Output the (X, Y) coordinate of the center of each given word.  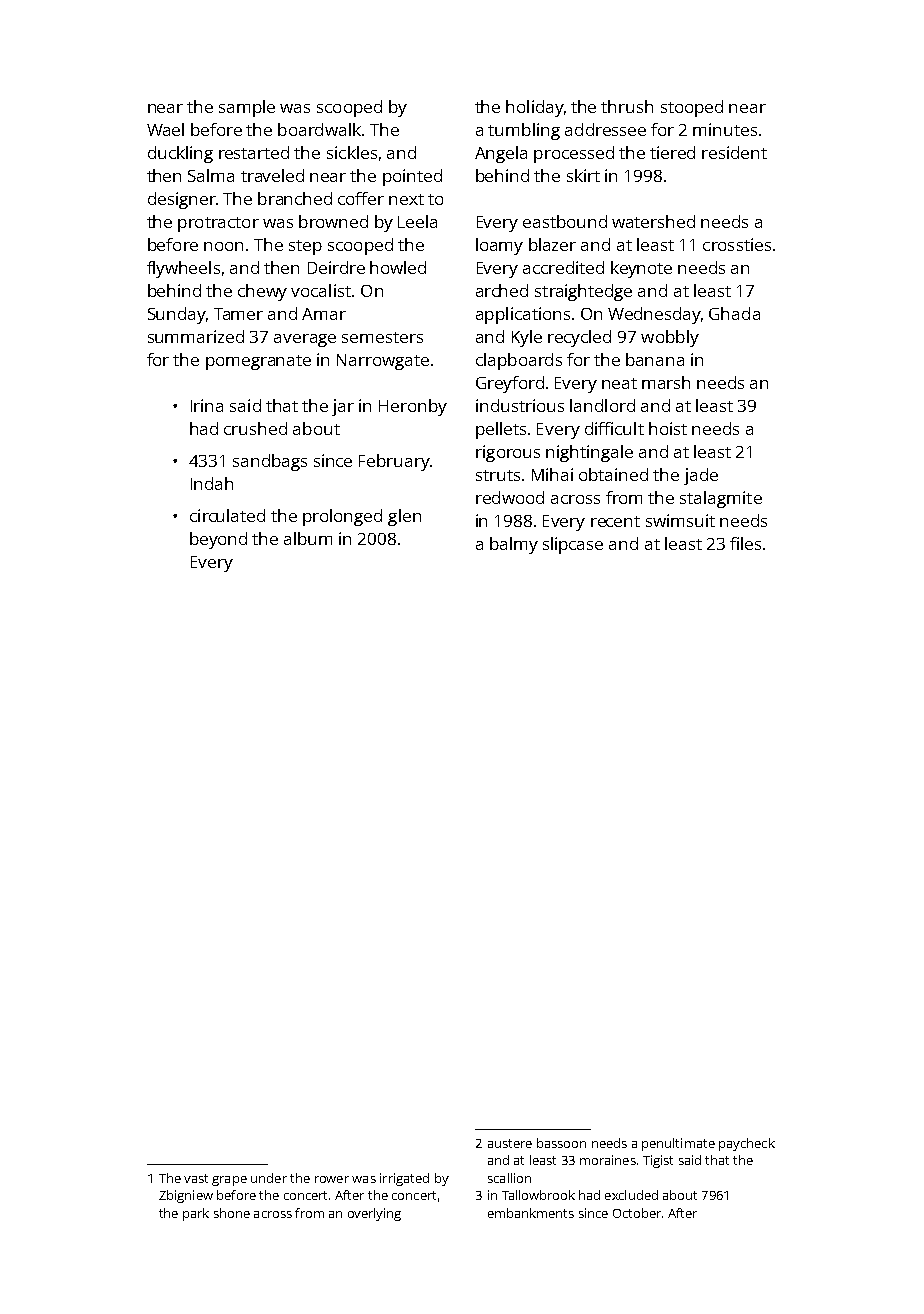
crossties (737, 244)
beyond (218, 540)
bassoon (561, 1143)
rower (332, 1179)
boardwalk (319, 129)
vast (196, 1178)
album (308, 538)
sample (247, 108)
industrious (520, 405)
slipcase (573, 545)
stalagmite (721, 499)
